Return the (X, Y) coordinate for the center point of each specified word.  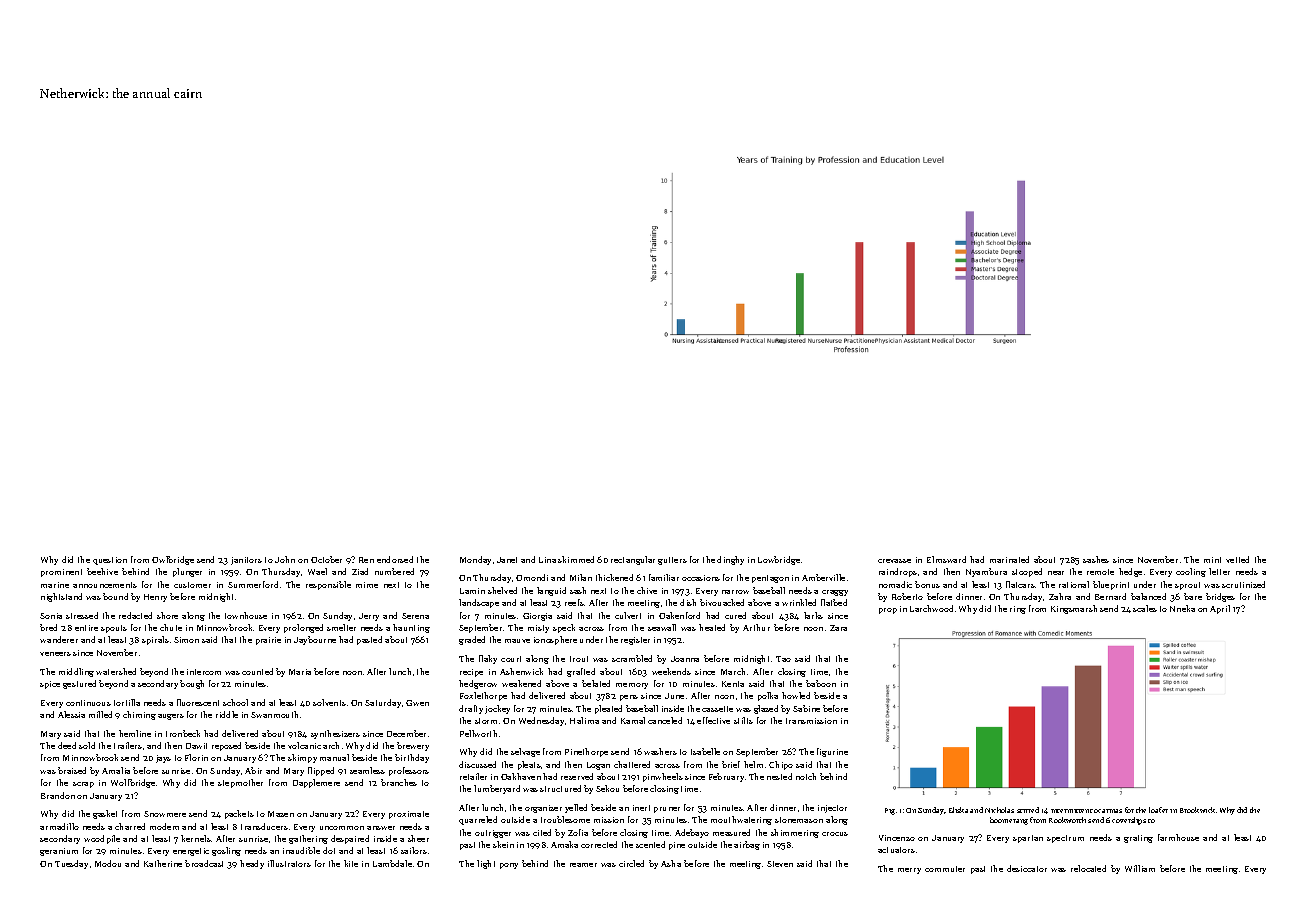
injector (832, 809)
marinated (1009, 559)
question (110, 561)
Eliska (958, 810)
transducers (264, 826)
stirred (1028, 810)
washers (660, 751)
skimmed (576, 559)
